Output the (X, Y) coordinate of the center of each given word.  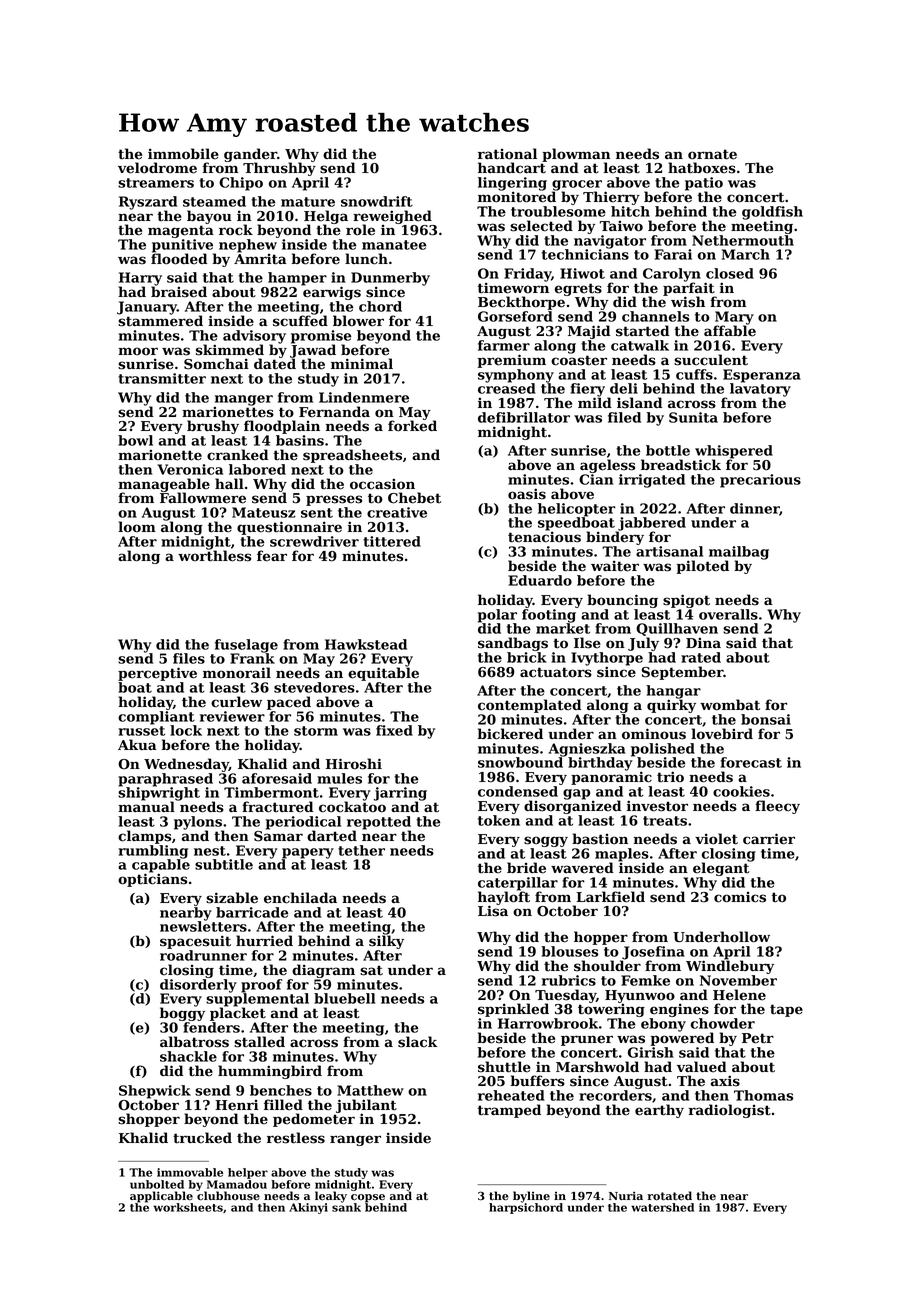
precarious (760, 481)
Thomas (763, 1095)
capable (161, 866)
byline (531, 1197)
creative (397, 512)
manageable (164, 485)
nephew (248, 246)
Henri (236, 1105)
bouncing (622, 601)
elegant (721, 869)
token (499, 820)
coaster (579, 360)
